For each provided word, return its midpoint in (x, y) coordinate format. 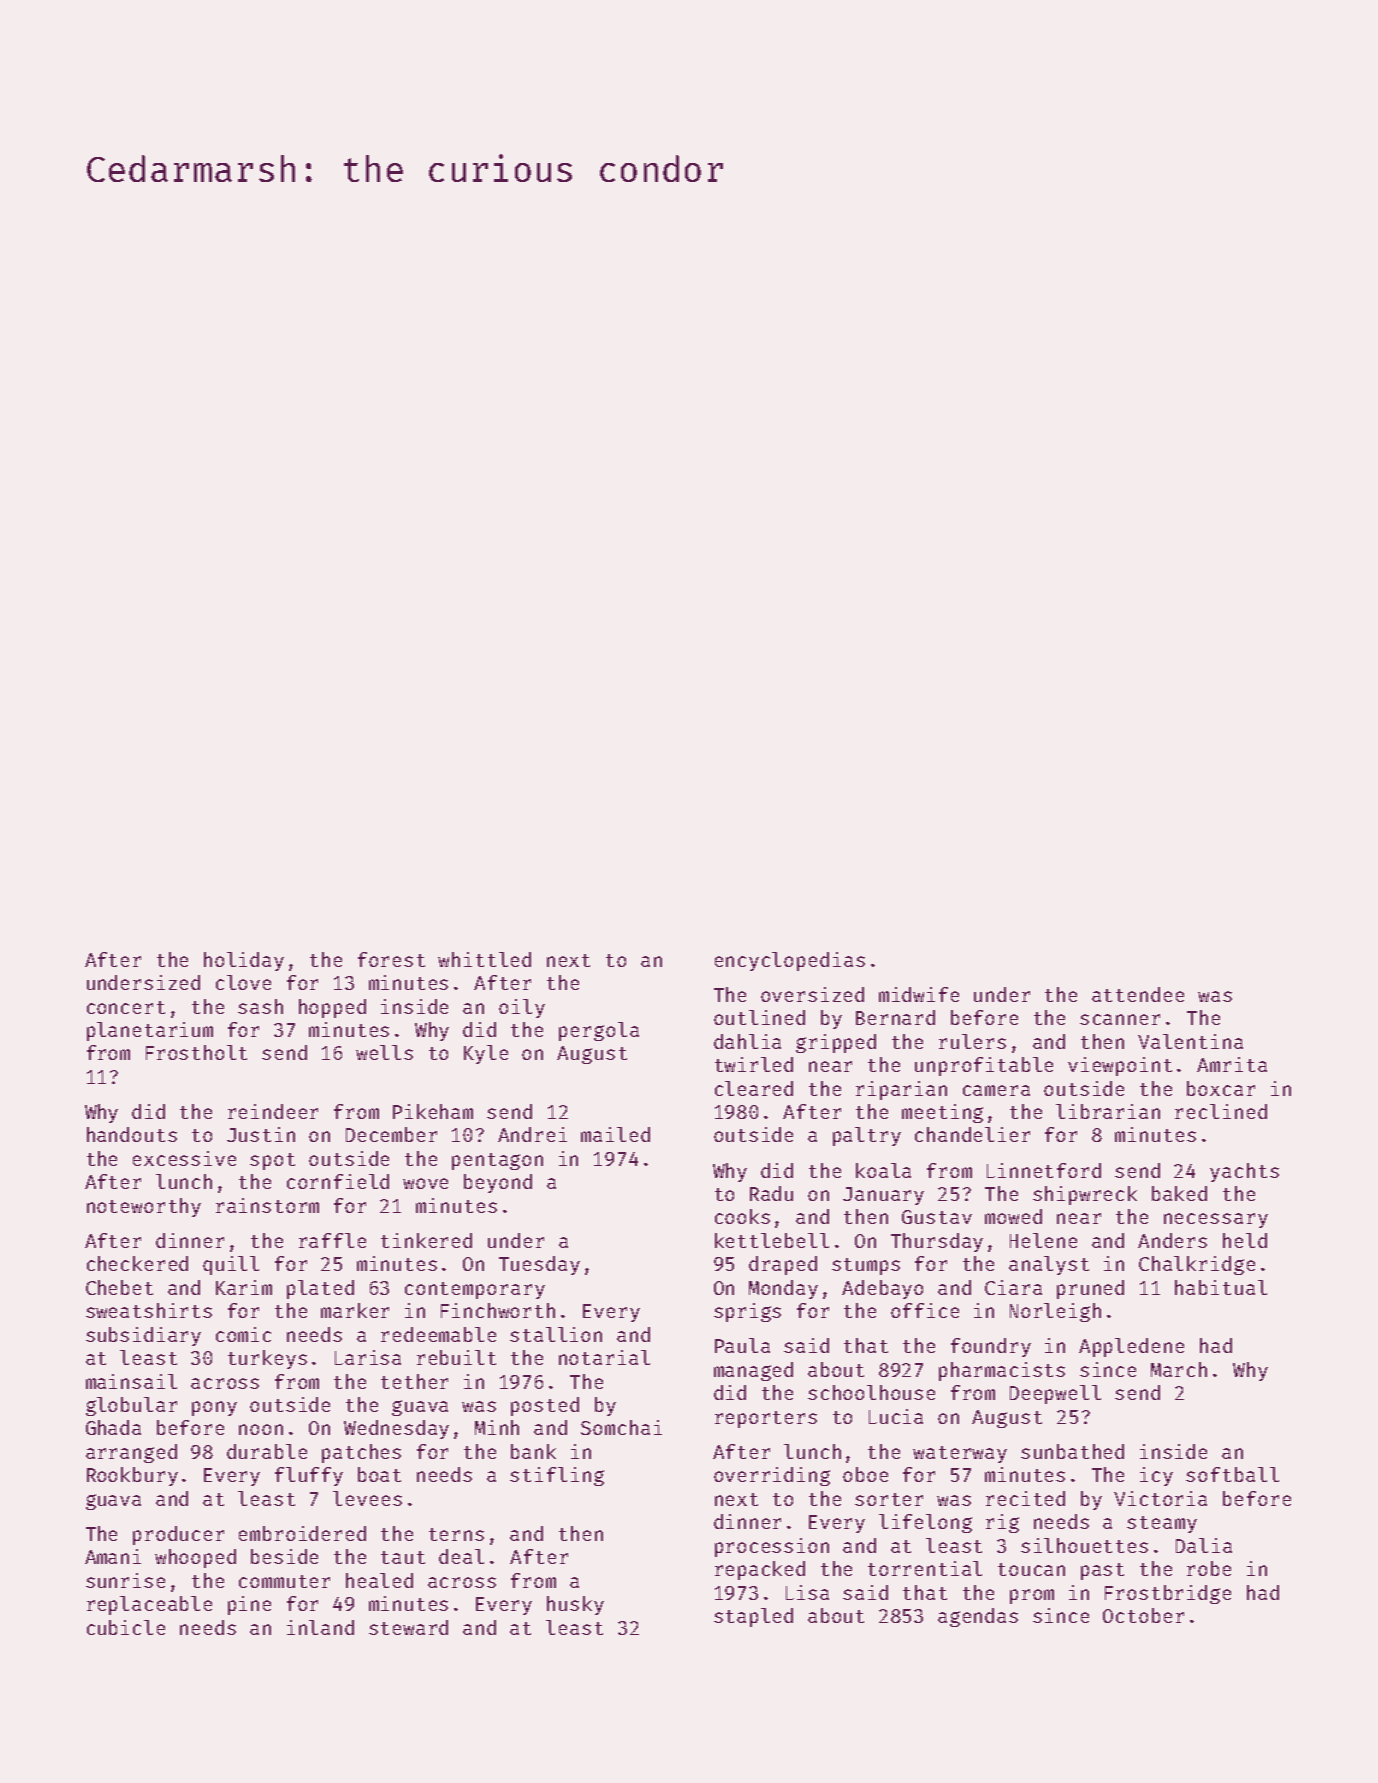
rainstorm (267, 1205)
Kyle (486, 1054)
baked (1179, 1193)
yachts (1244, 1172)
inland (320, 1627)
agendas (978, 1617)
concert (126, 1007)
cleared (754, 1088)
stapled (753, 1617)
